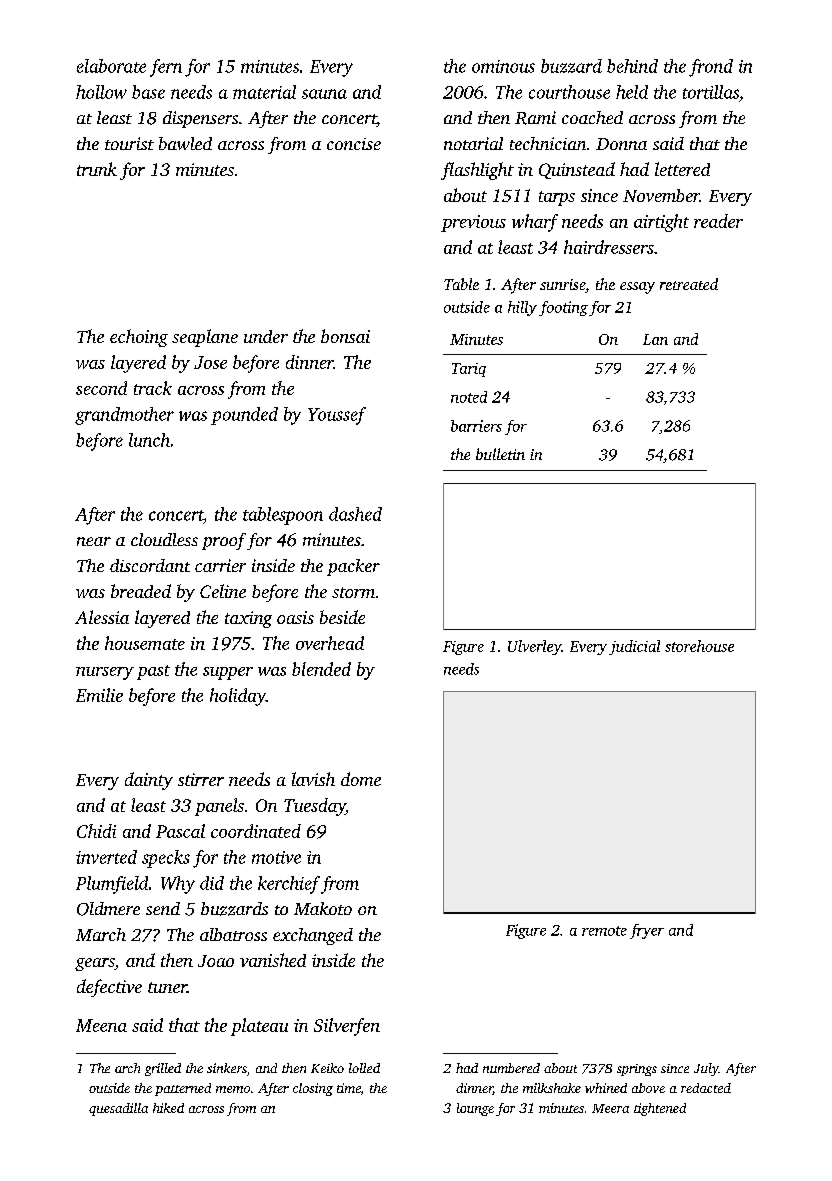 The width and height of the page is (832, 1181). I want to click on essay, so click(637, 288).
